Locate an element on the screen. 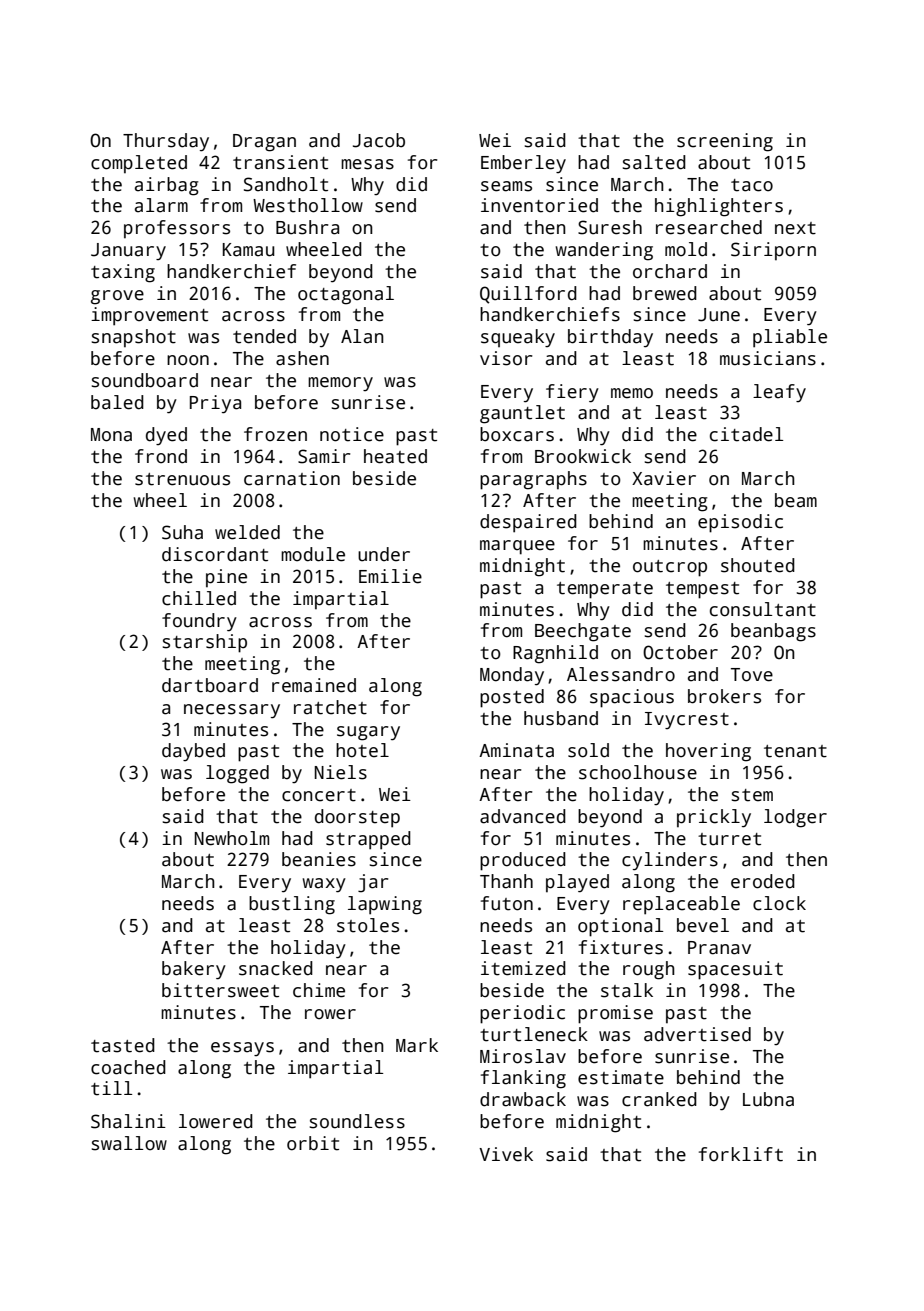 The image size is (924, 1311). Quillford is located at coordinates (528, 295).
